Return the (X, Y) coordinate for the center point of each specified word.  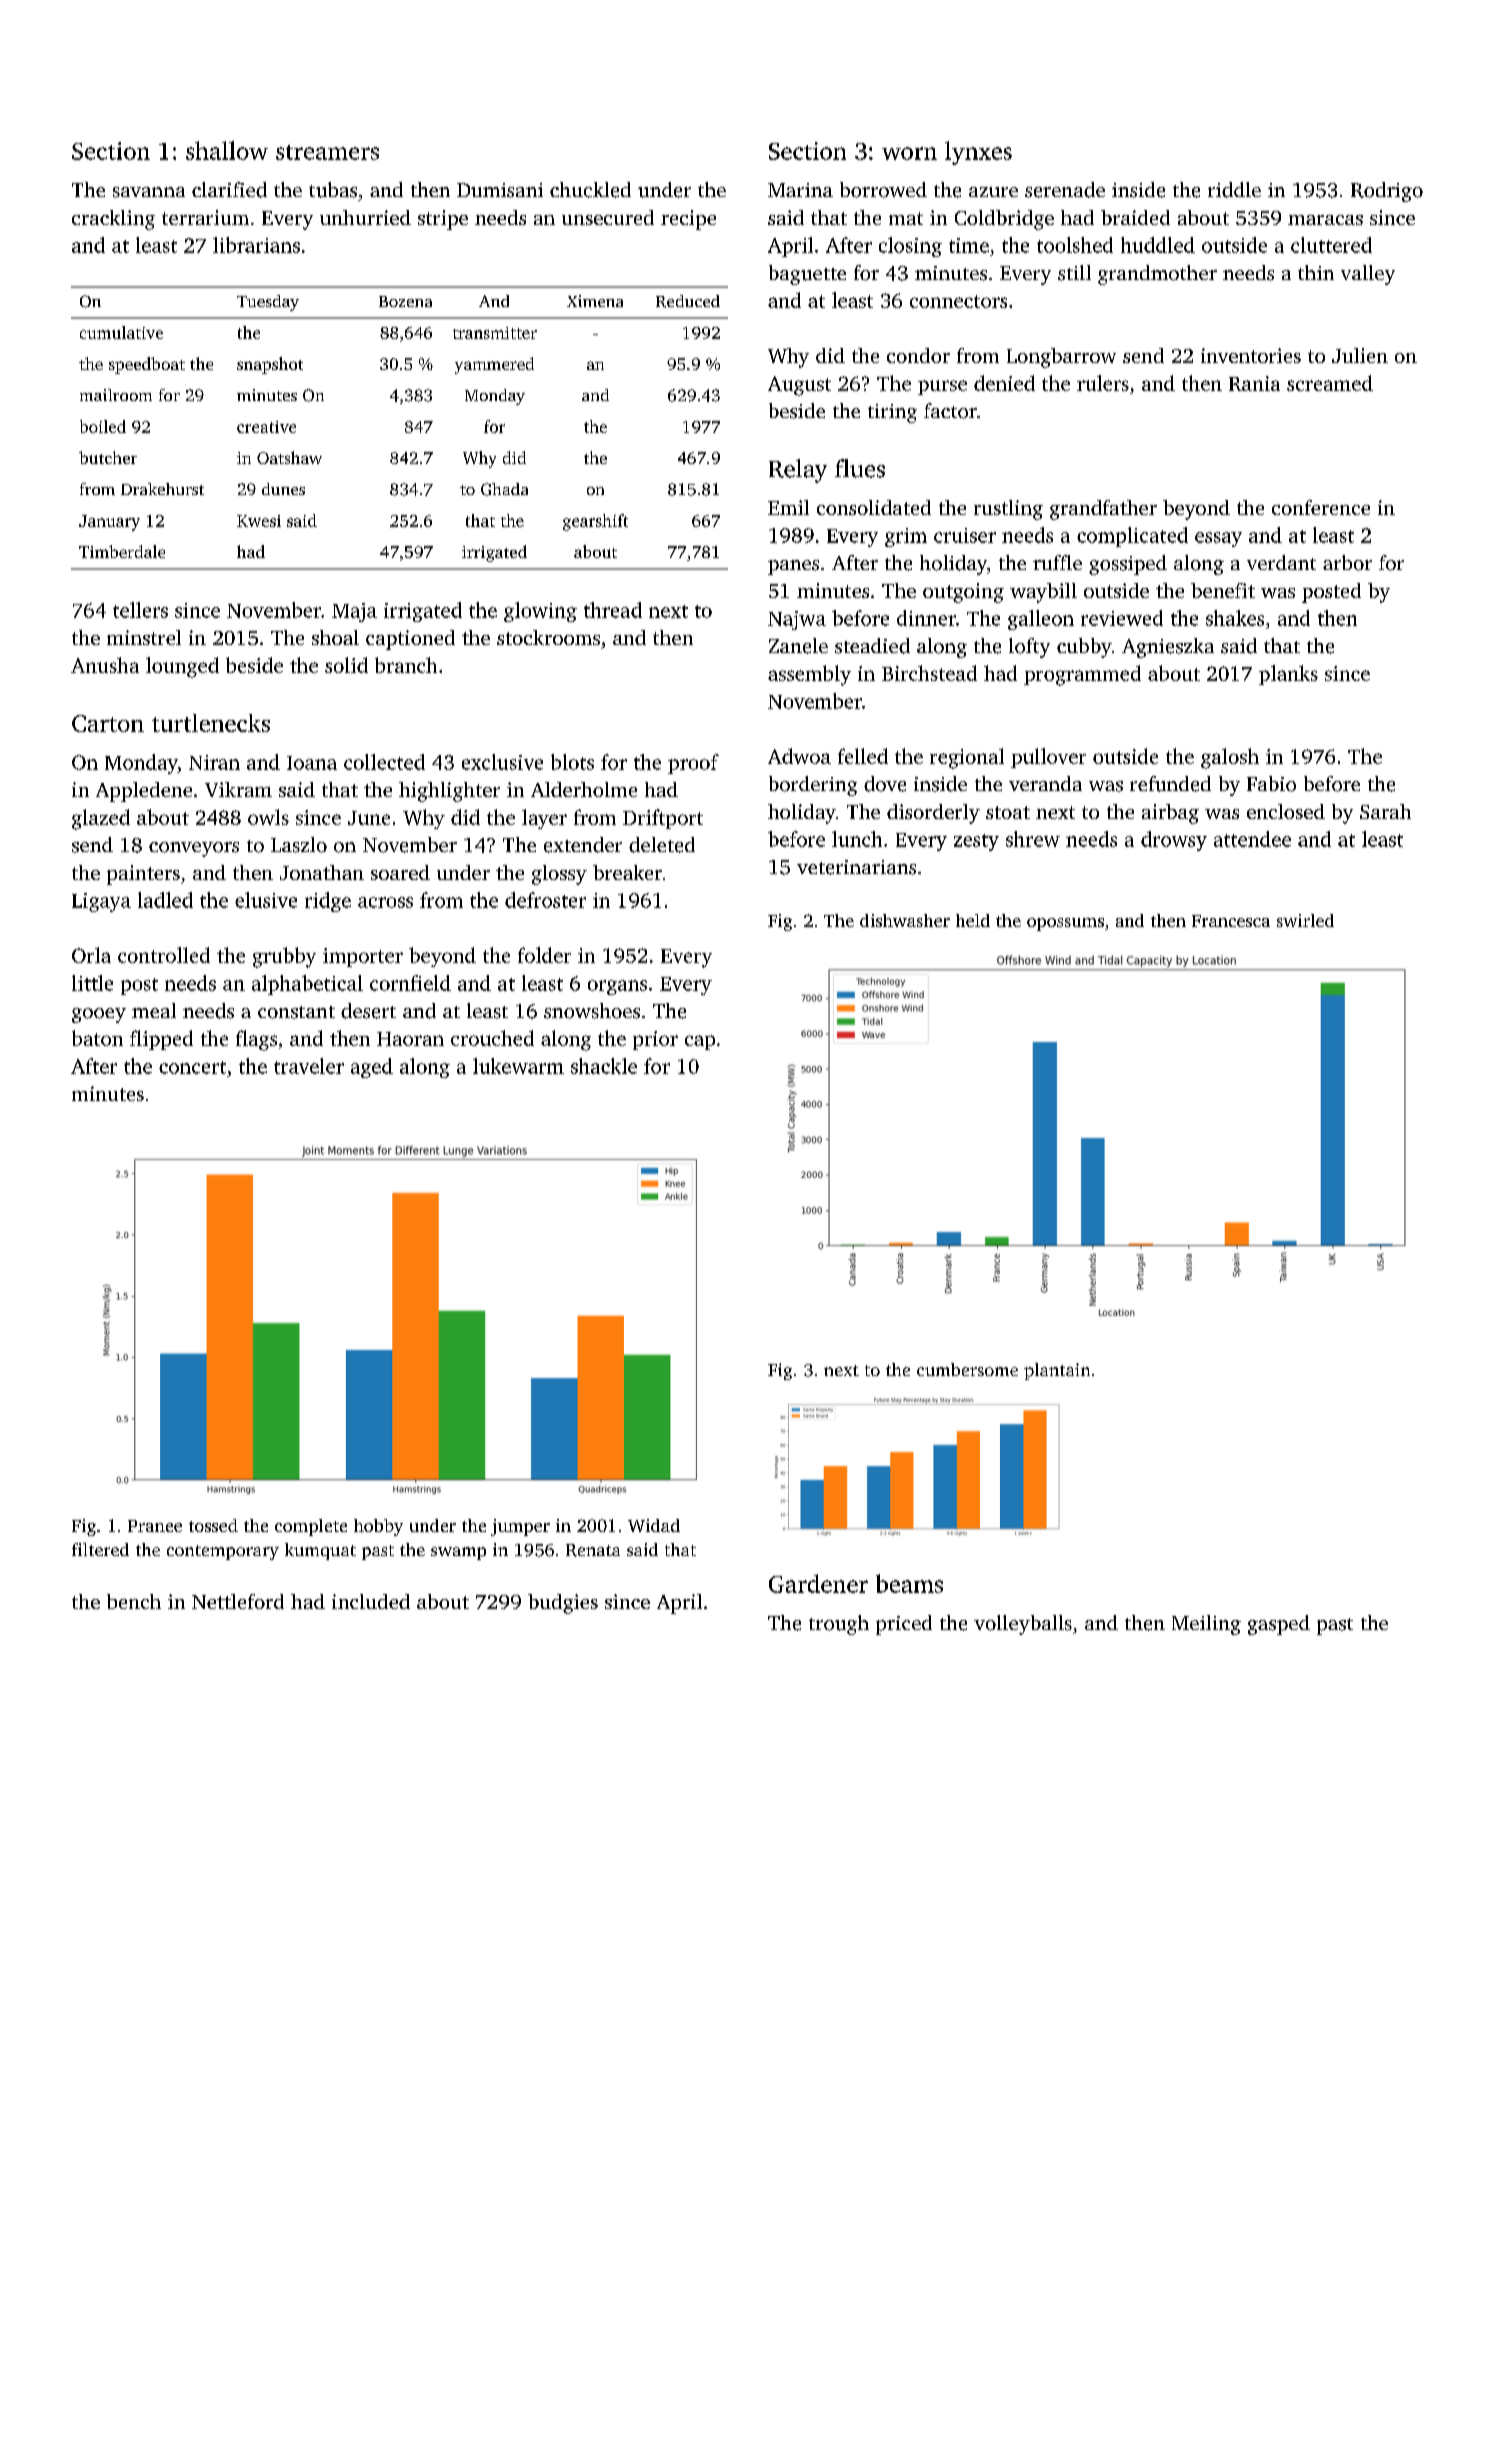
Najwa (797, 620)
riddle (1234, 190)
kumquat (320, 1551)
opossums (1065, 924)
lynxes (978, 153)
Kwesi (259, 521)
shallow (227, 150)
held (973, 920)
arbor (1347, 563)
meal (154, 1010)
